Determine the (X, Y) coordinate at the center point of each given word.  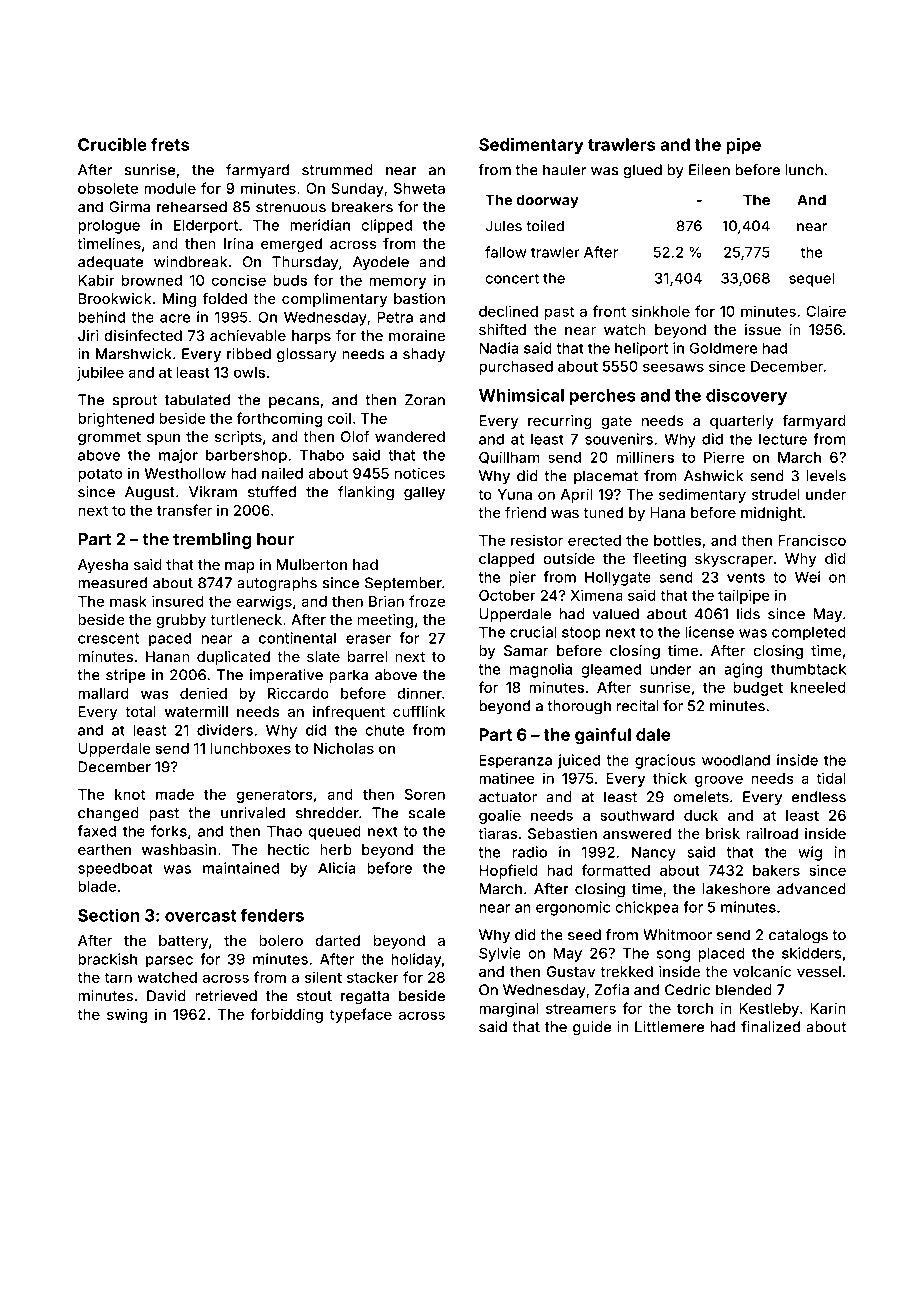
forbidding (286, 1015)
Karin (828, 1008)
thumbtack (808, 669)
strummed (337, 170)
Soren (425, 794)
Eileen (709, 170)
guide (592, 1028)
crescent (108, 638)
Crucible (112, 144)
